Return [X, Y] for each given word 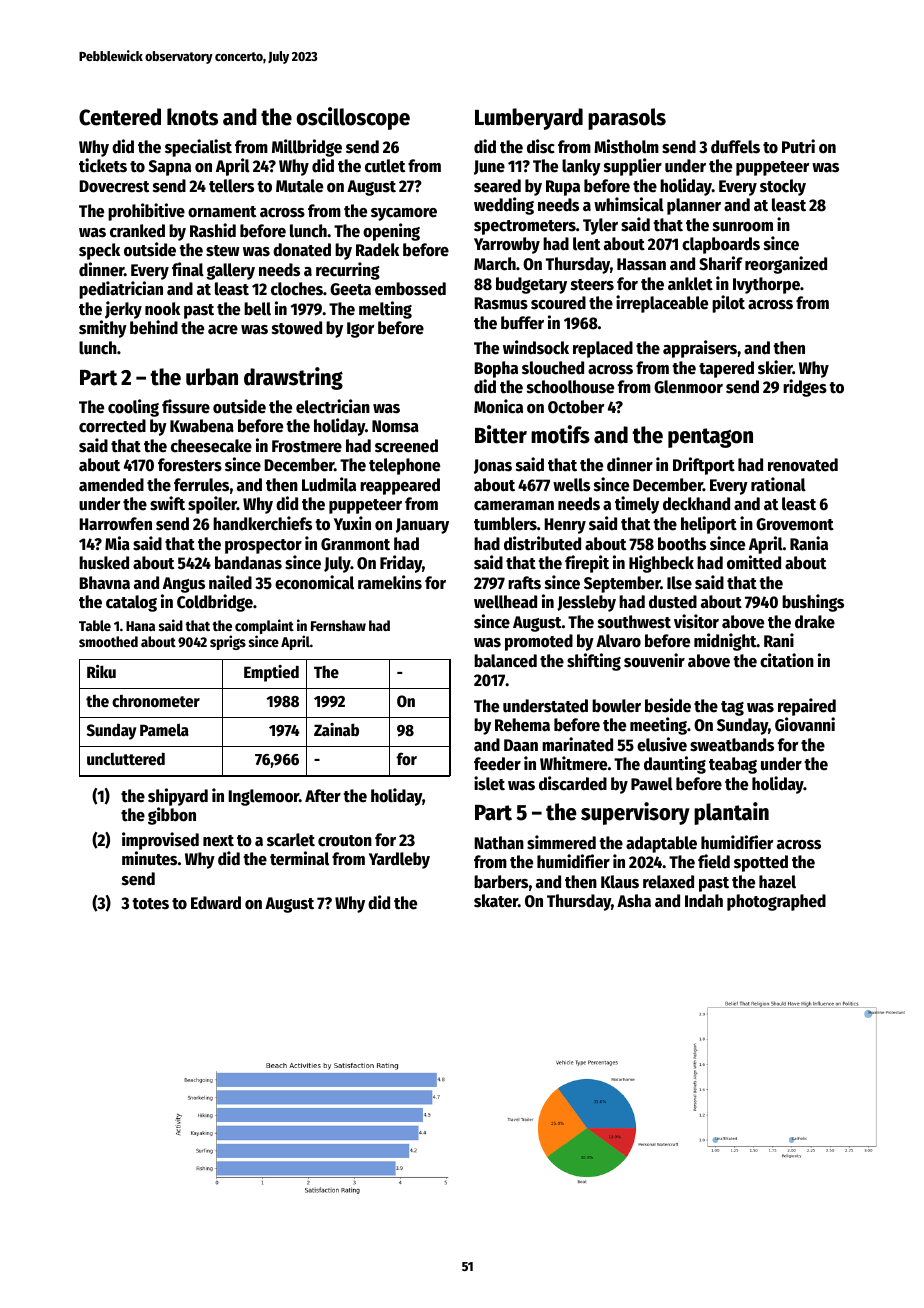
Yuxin [352, 523]
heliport [709, 525]
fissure [186, 406]
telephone [404, 466]
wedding [504, 206]
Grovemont [795, 524]
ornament [222, 212]
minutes [149, 858]
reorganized [786, 265]
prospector [263, 546]
